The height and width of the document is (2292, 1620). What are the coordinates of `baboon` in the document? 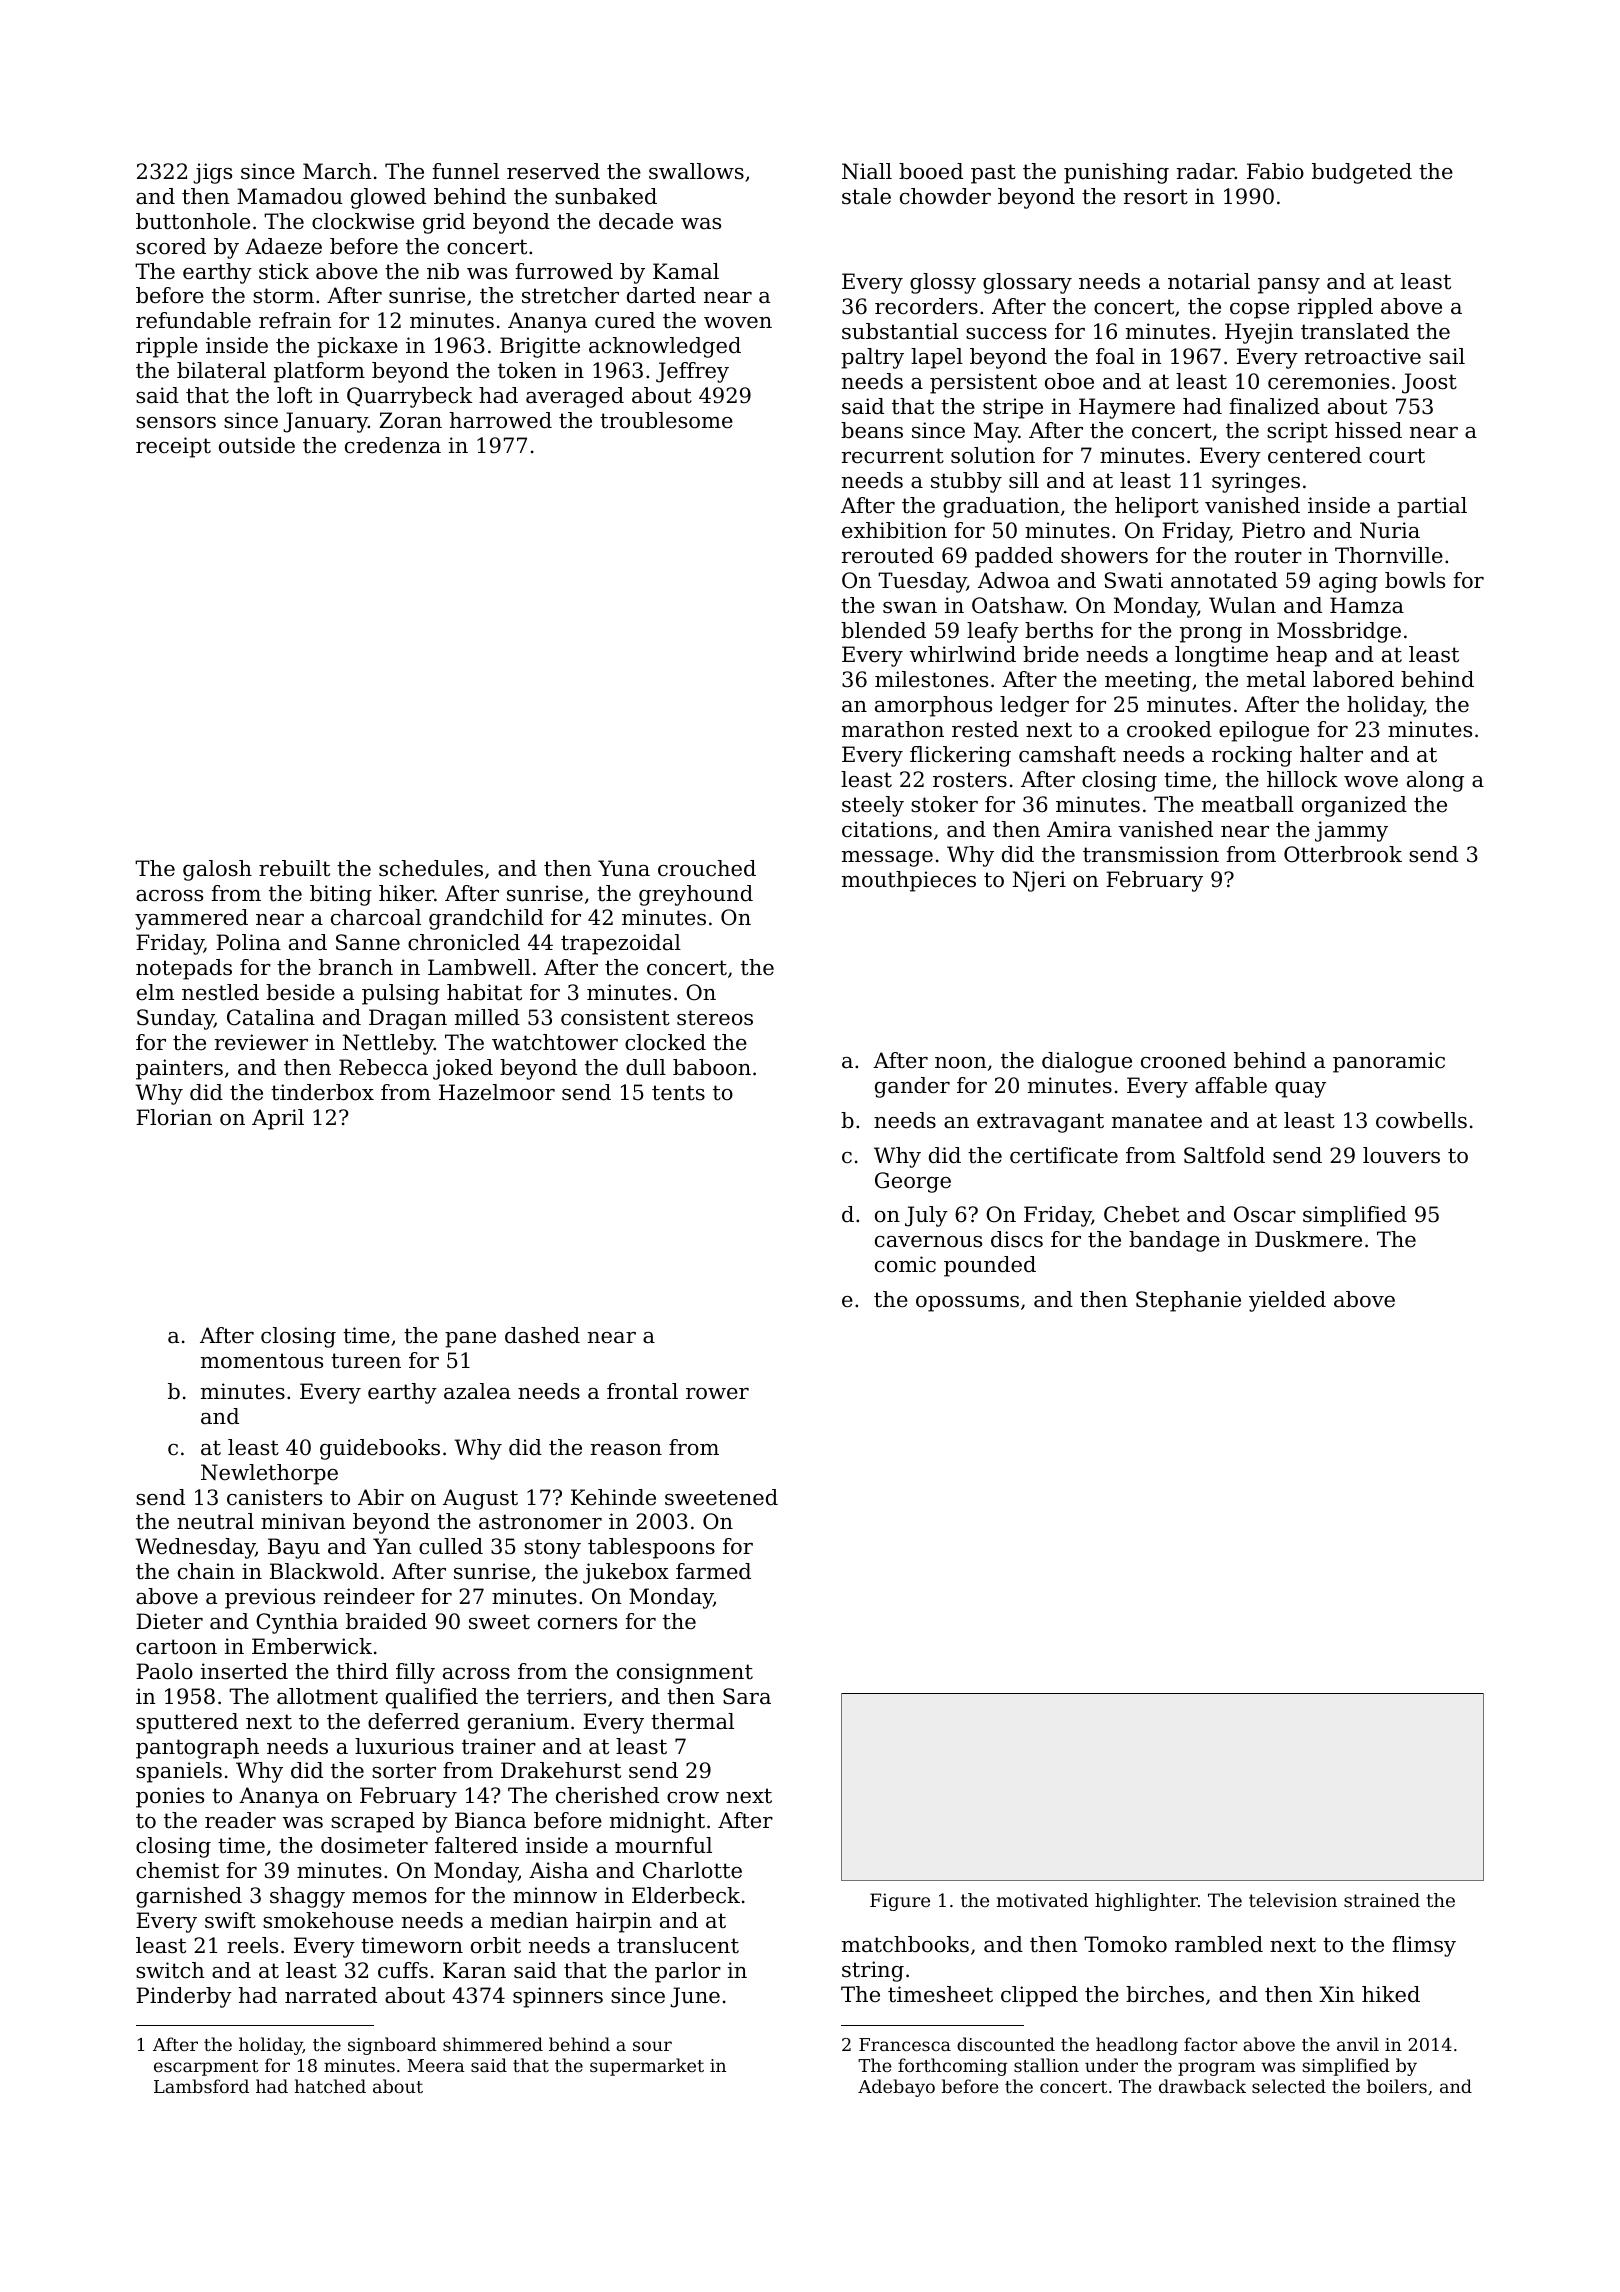 It's located at (712, 1067).
